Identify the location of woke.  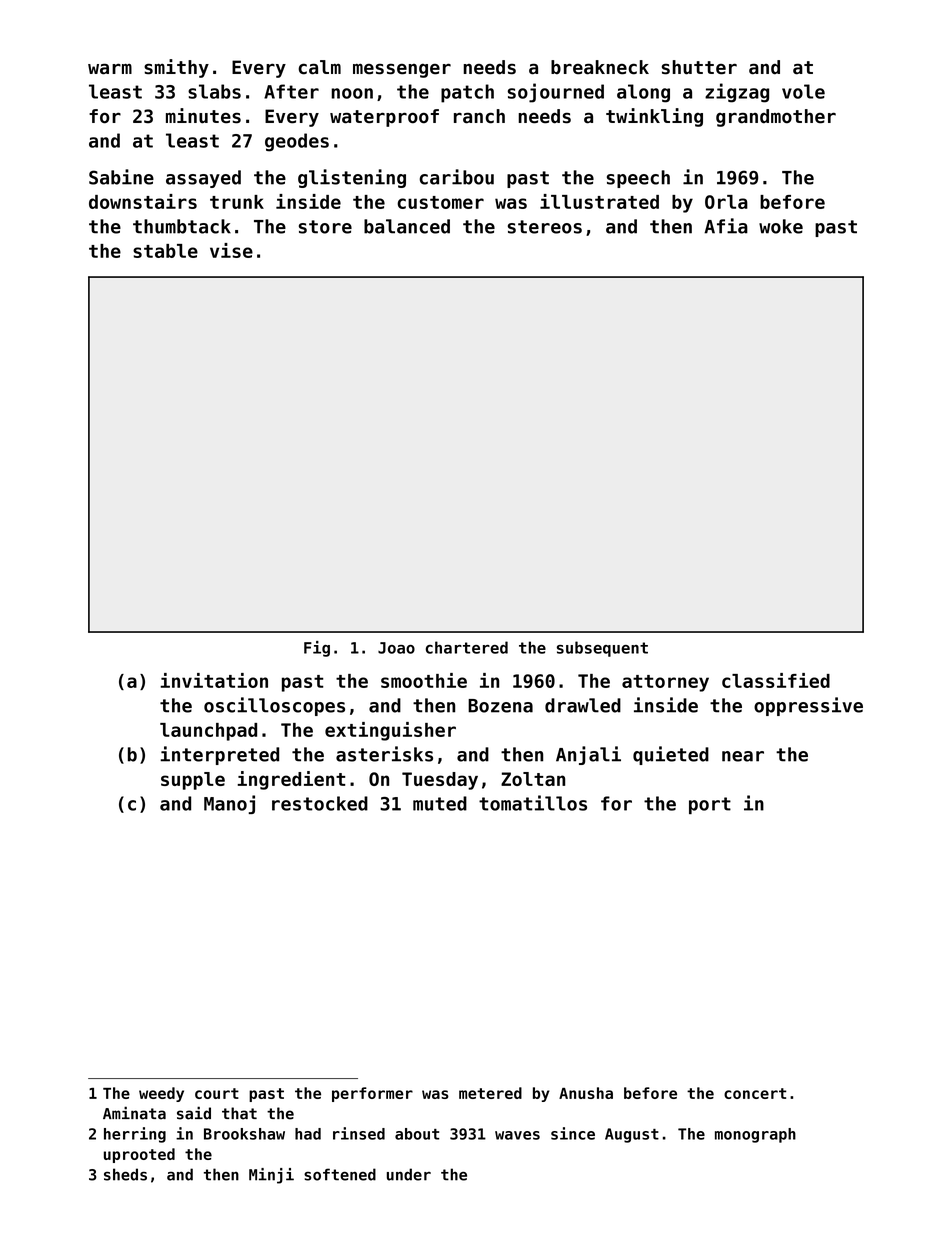
(781, 226).
